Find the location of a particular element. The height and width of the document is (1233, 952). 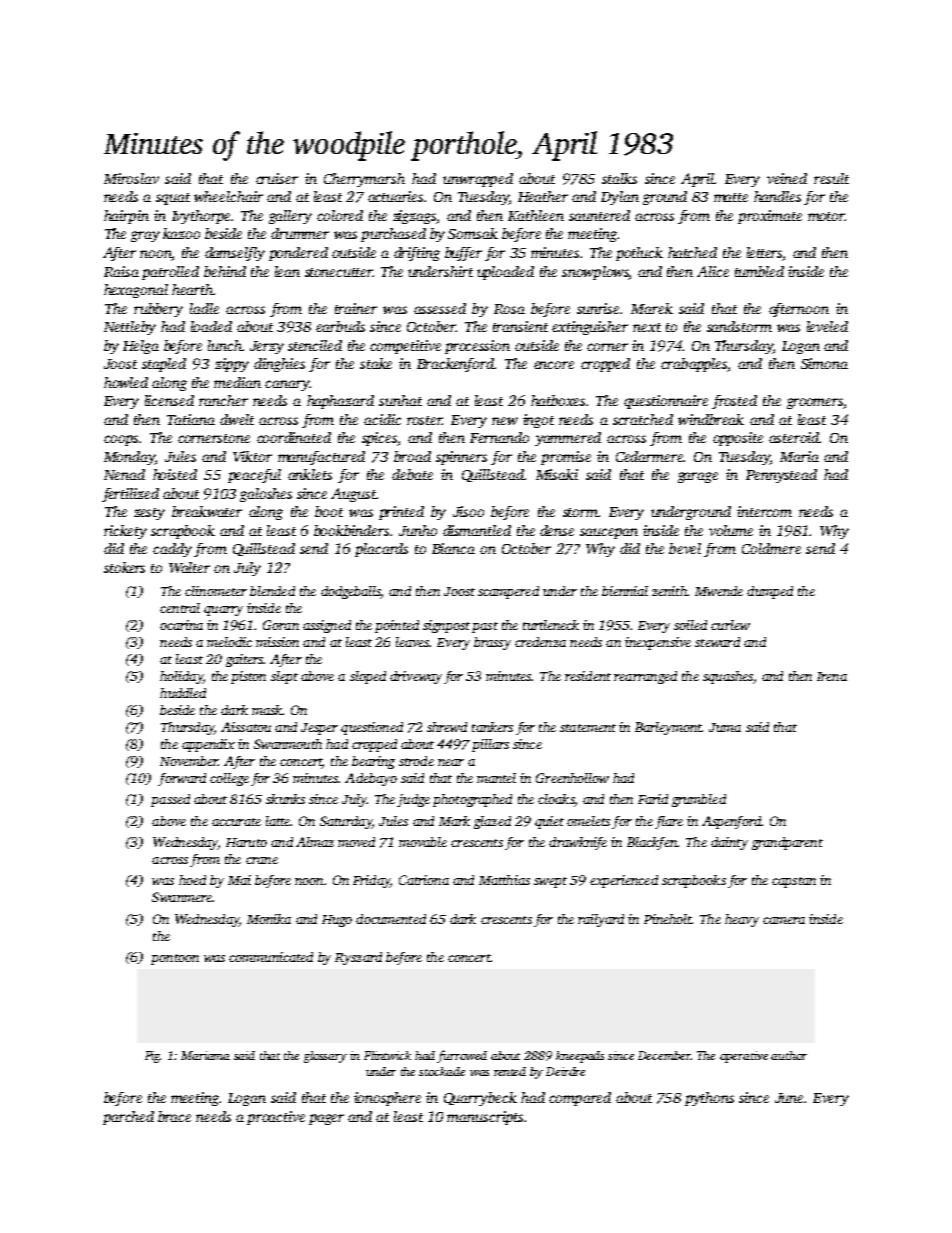

dumped is located at coordinates (770, 592).
